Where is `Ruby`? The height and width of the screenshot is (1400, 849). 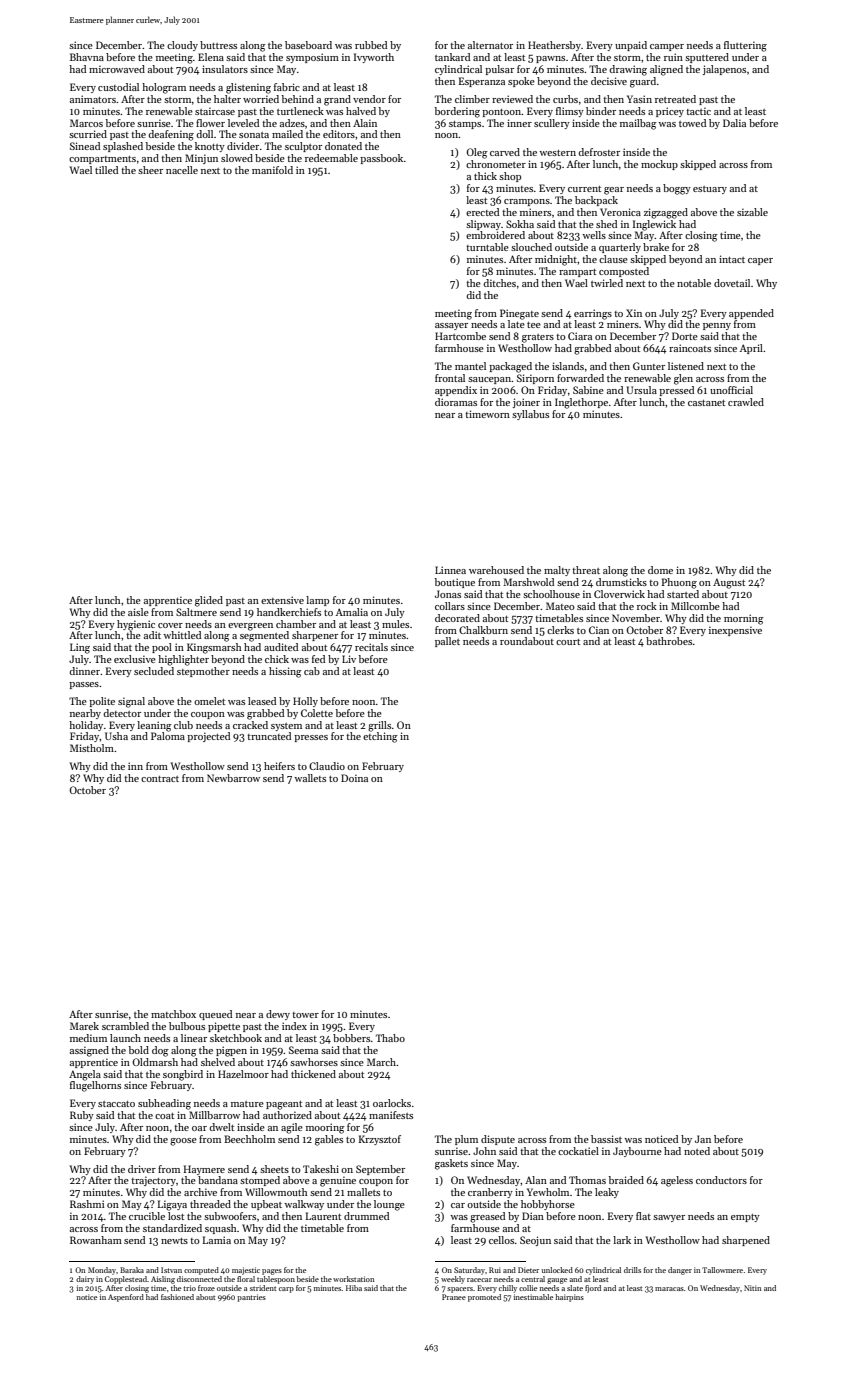
Ruby is located at coordinates (82, 1116).
